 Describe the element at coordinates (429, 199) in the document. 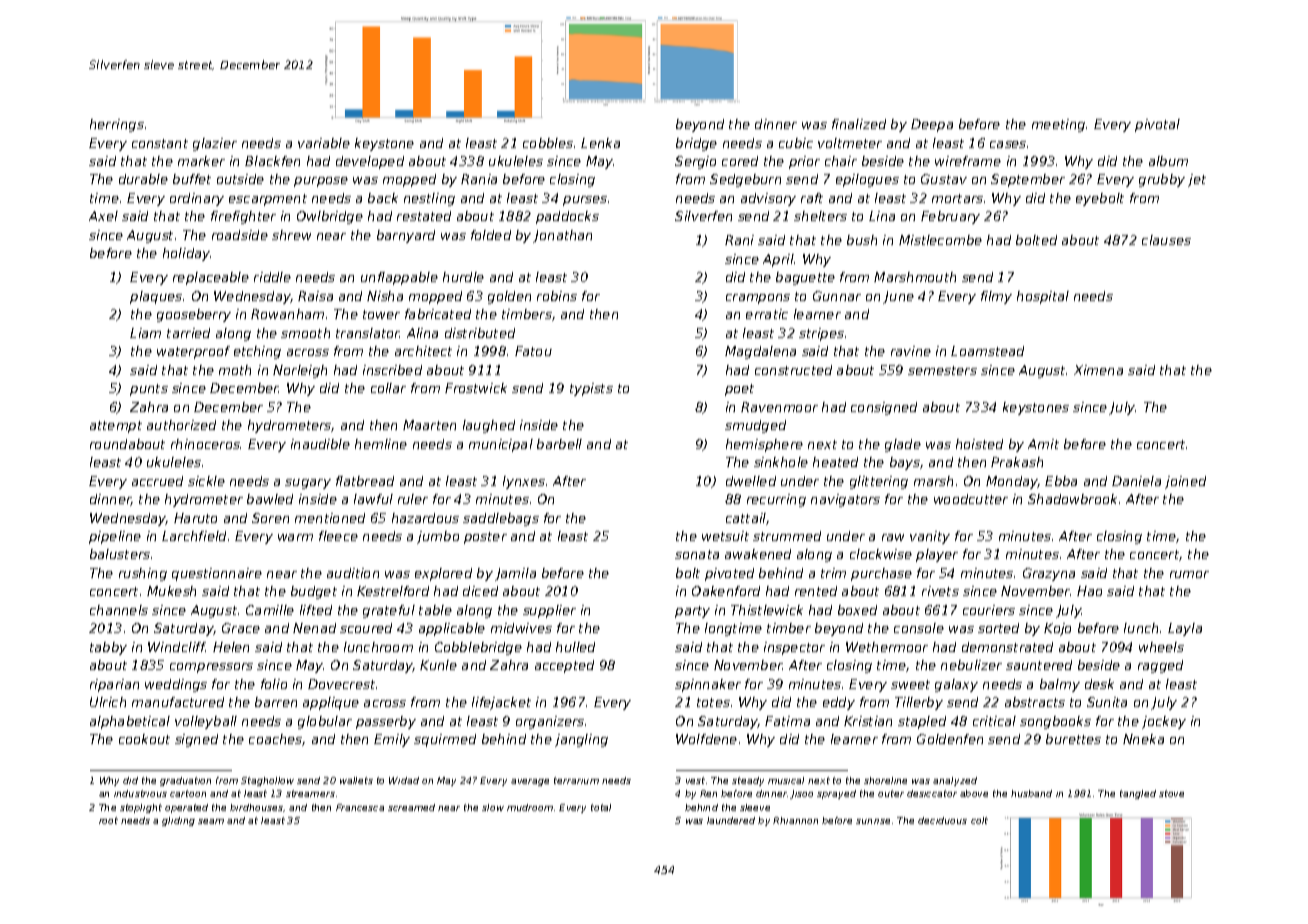

I see `nestling` at that location.
